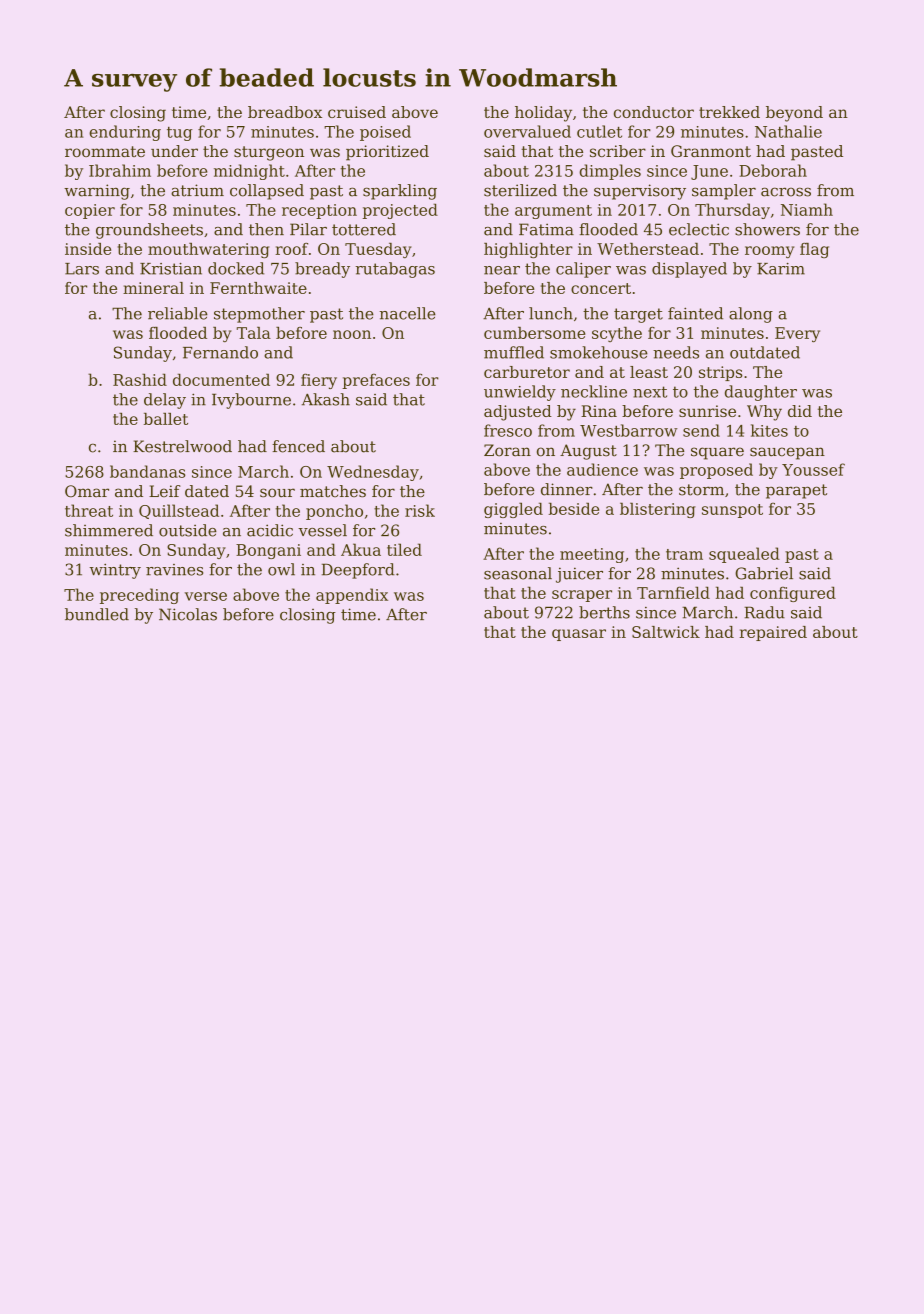 The width and height of the page is (924, 1314). Describe the element at coordinates (788, 131) in the page. I see `Nathalie` at that location.
